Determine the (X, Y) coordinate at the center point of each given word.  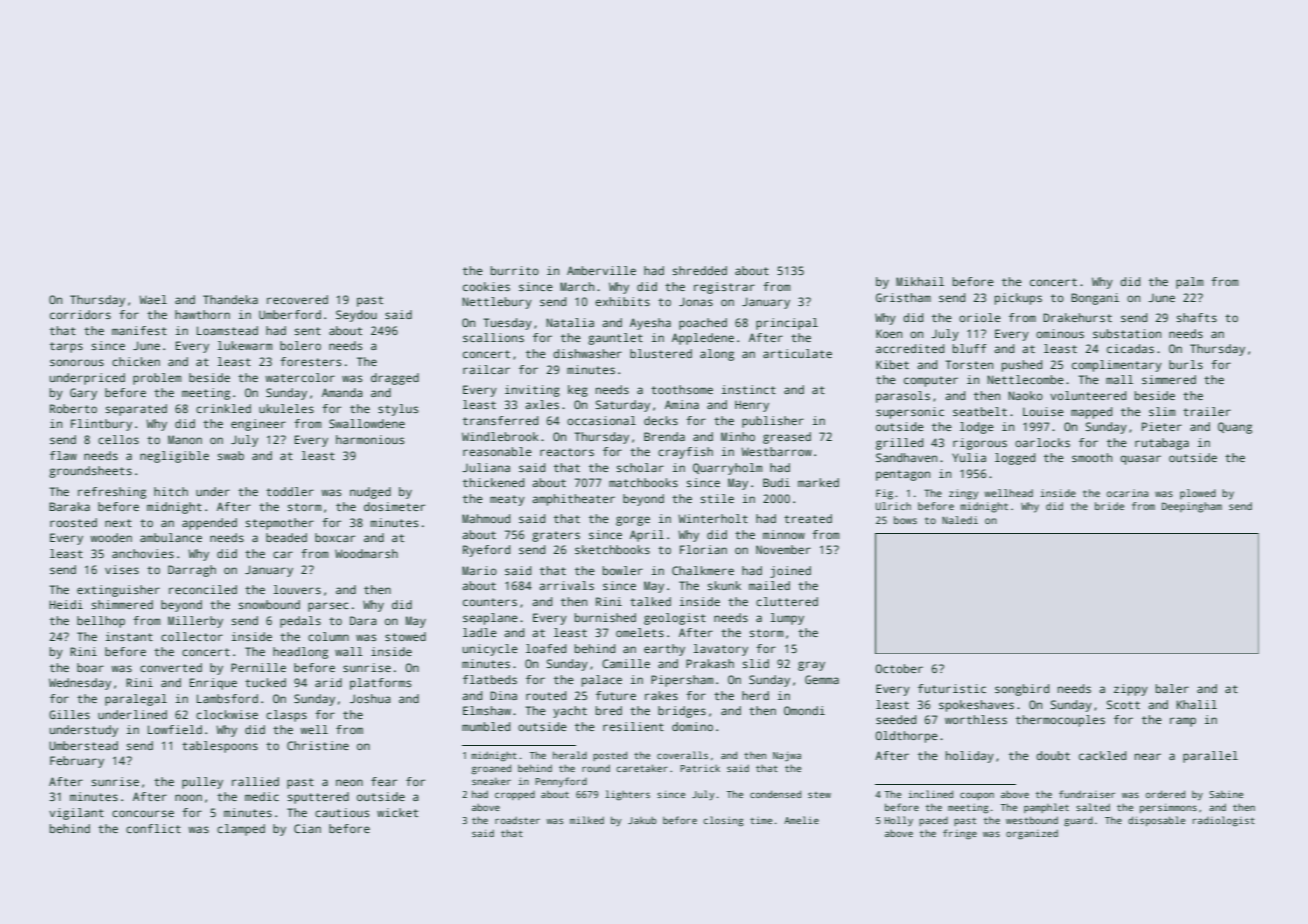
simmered (1169, 379)
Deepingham (1192, 507)
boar (90, 667)
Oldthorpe (906, 737)
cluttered (787, 601)
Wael (153, 299)
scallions (493, 337)
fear (384, 781)
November (783, 549)
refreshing (112, 493)
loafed (546, 648)
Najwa (787, 757)
